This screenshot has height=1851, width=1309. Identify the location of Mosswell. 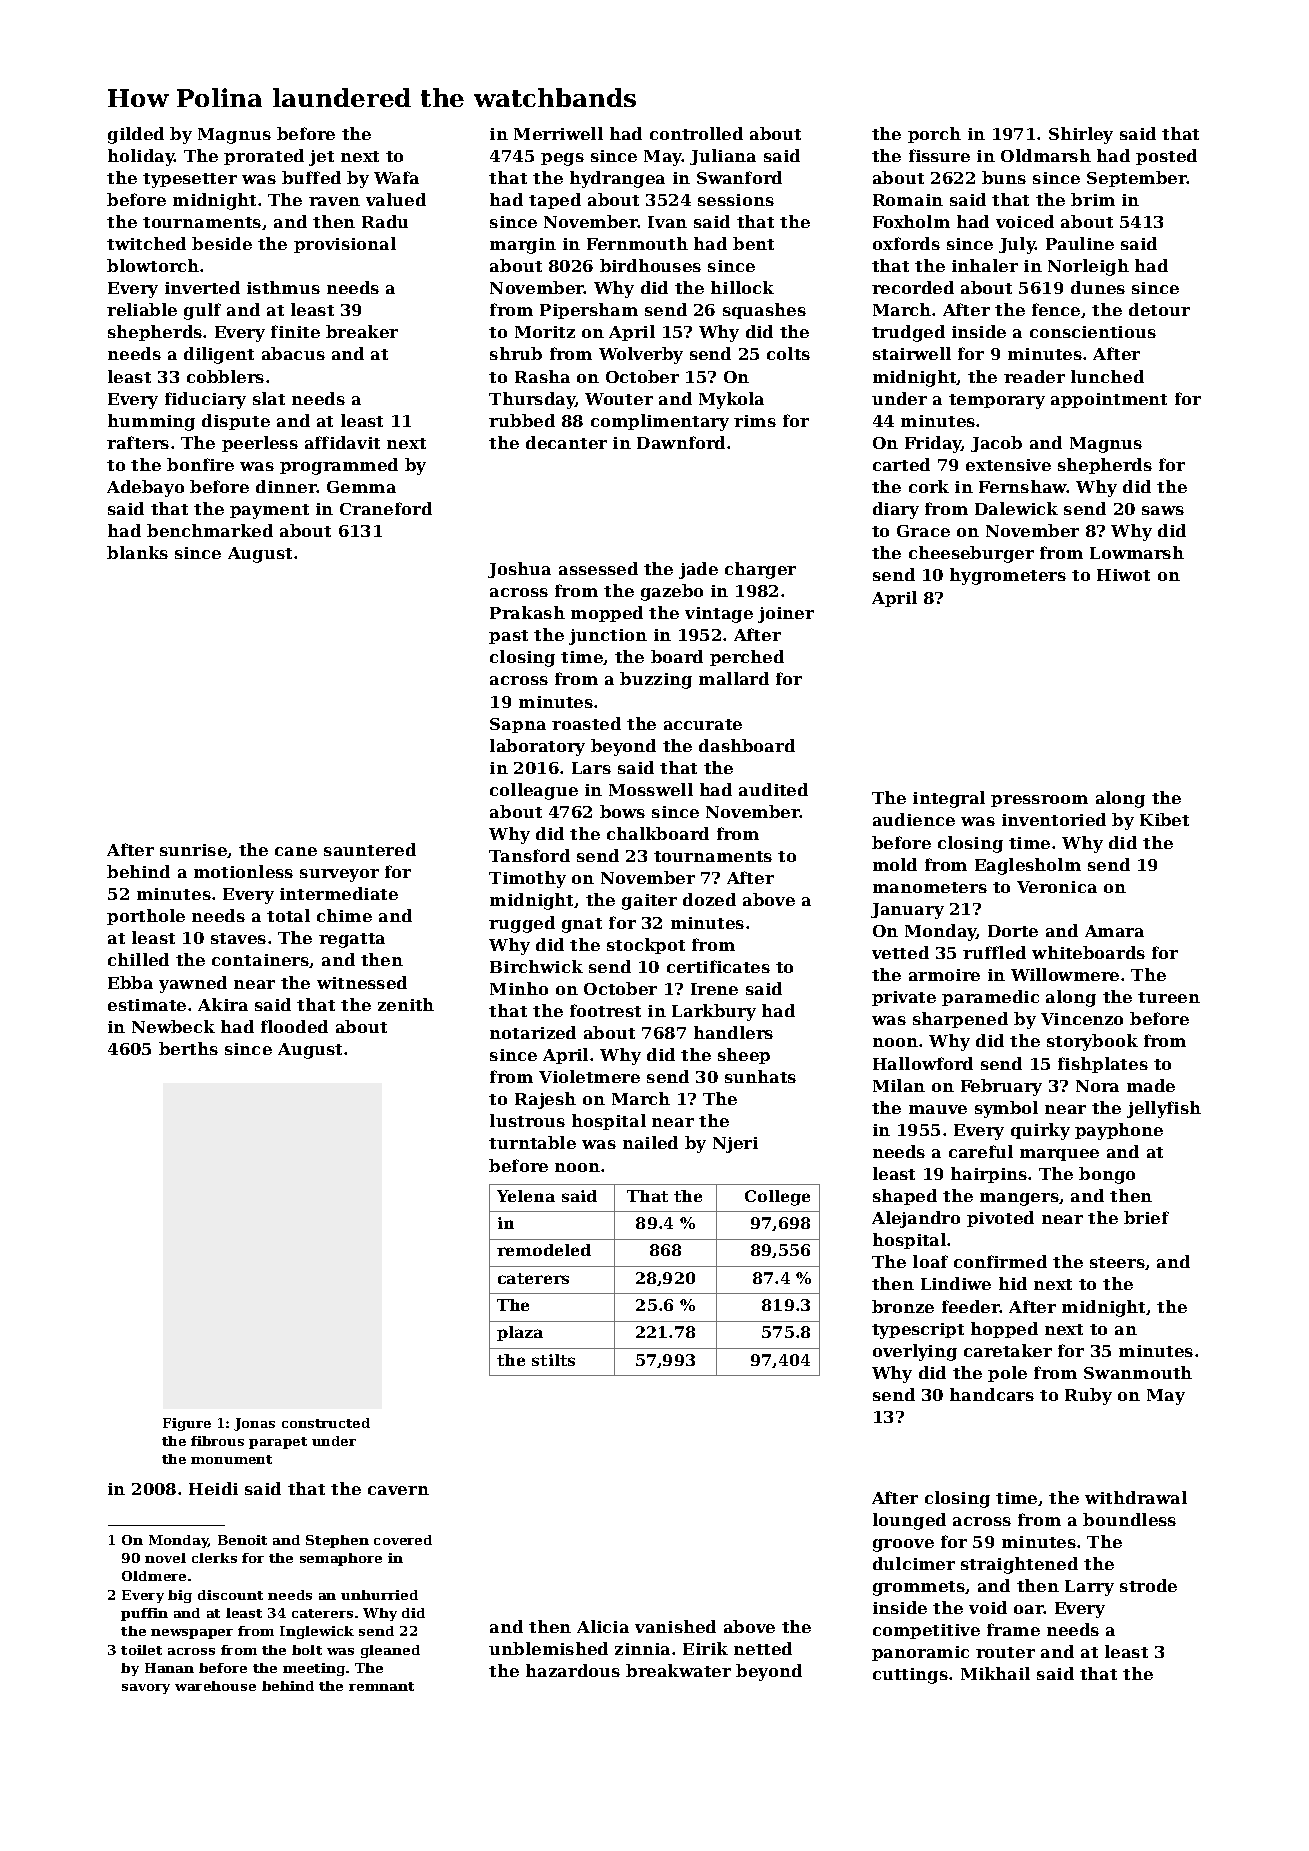
(651, 789).
